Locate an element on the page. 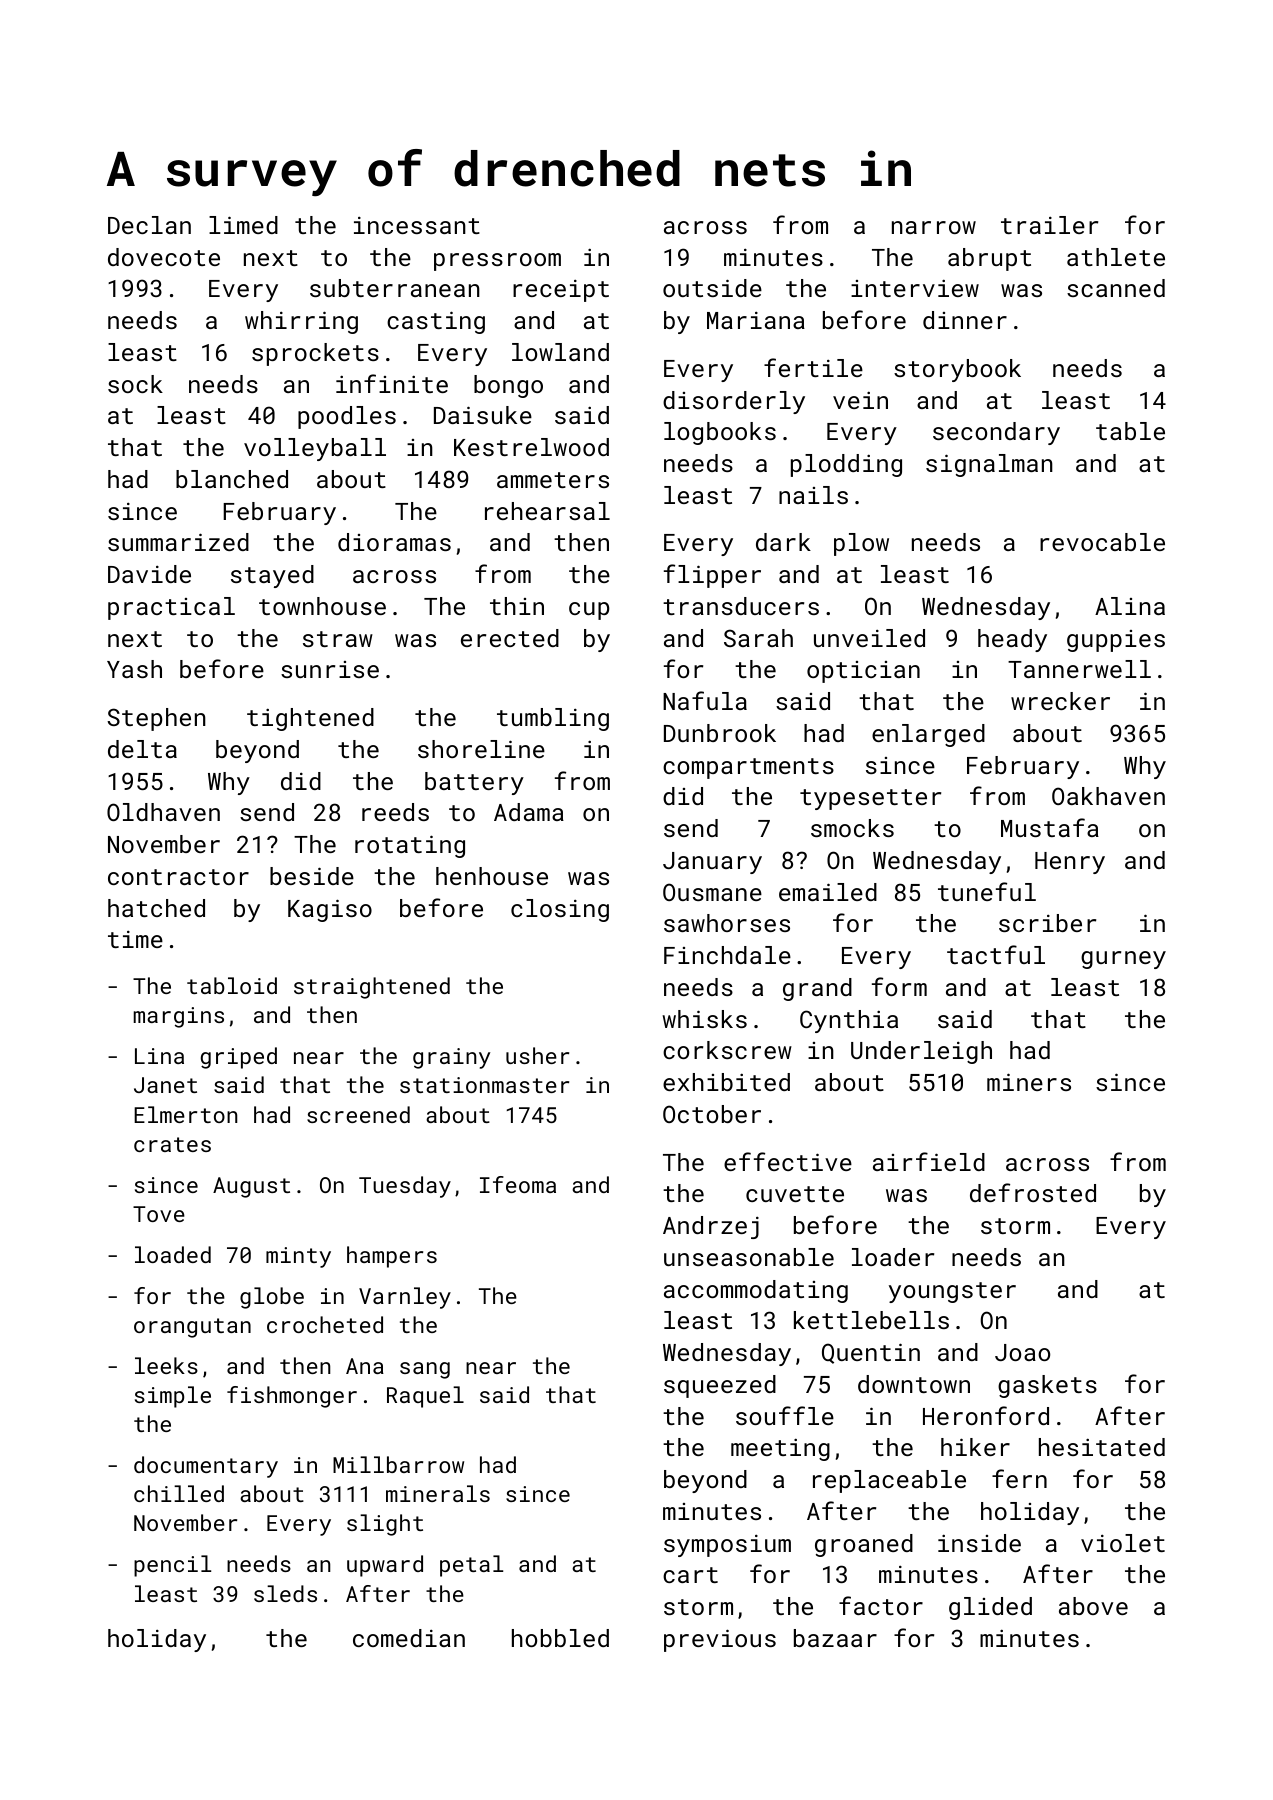  accommodating is located at coordinates (756, 1291).
